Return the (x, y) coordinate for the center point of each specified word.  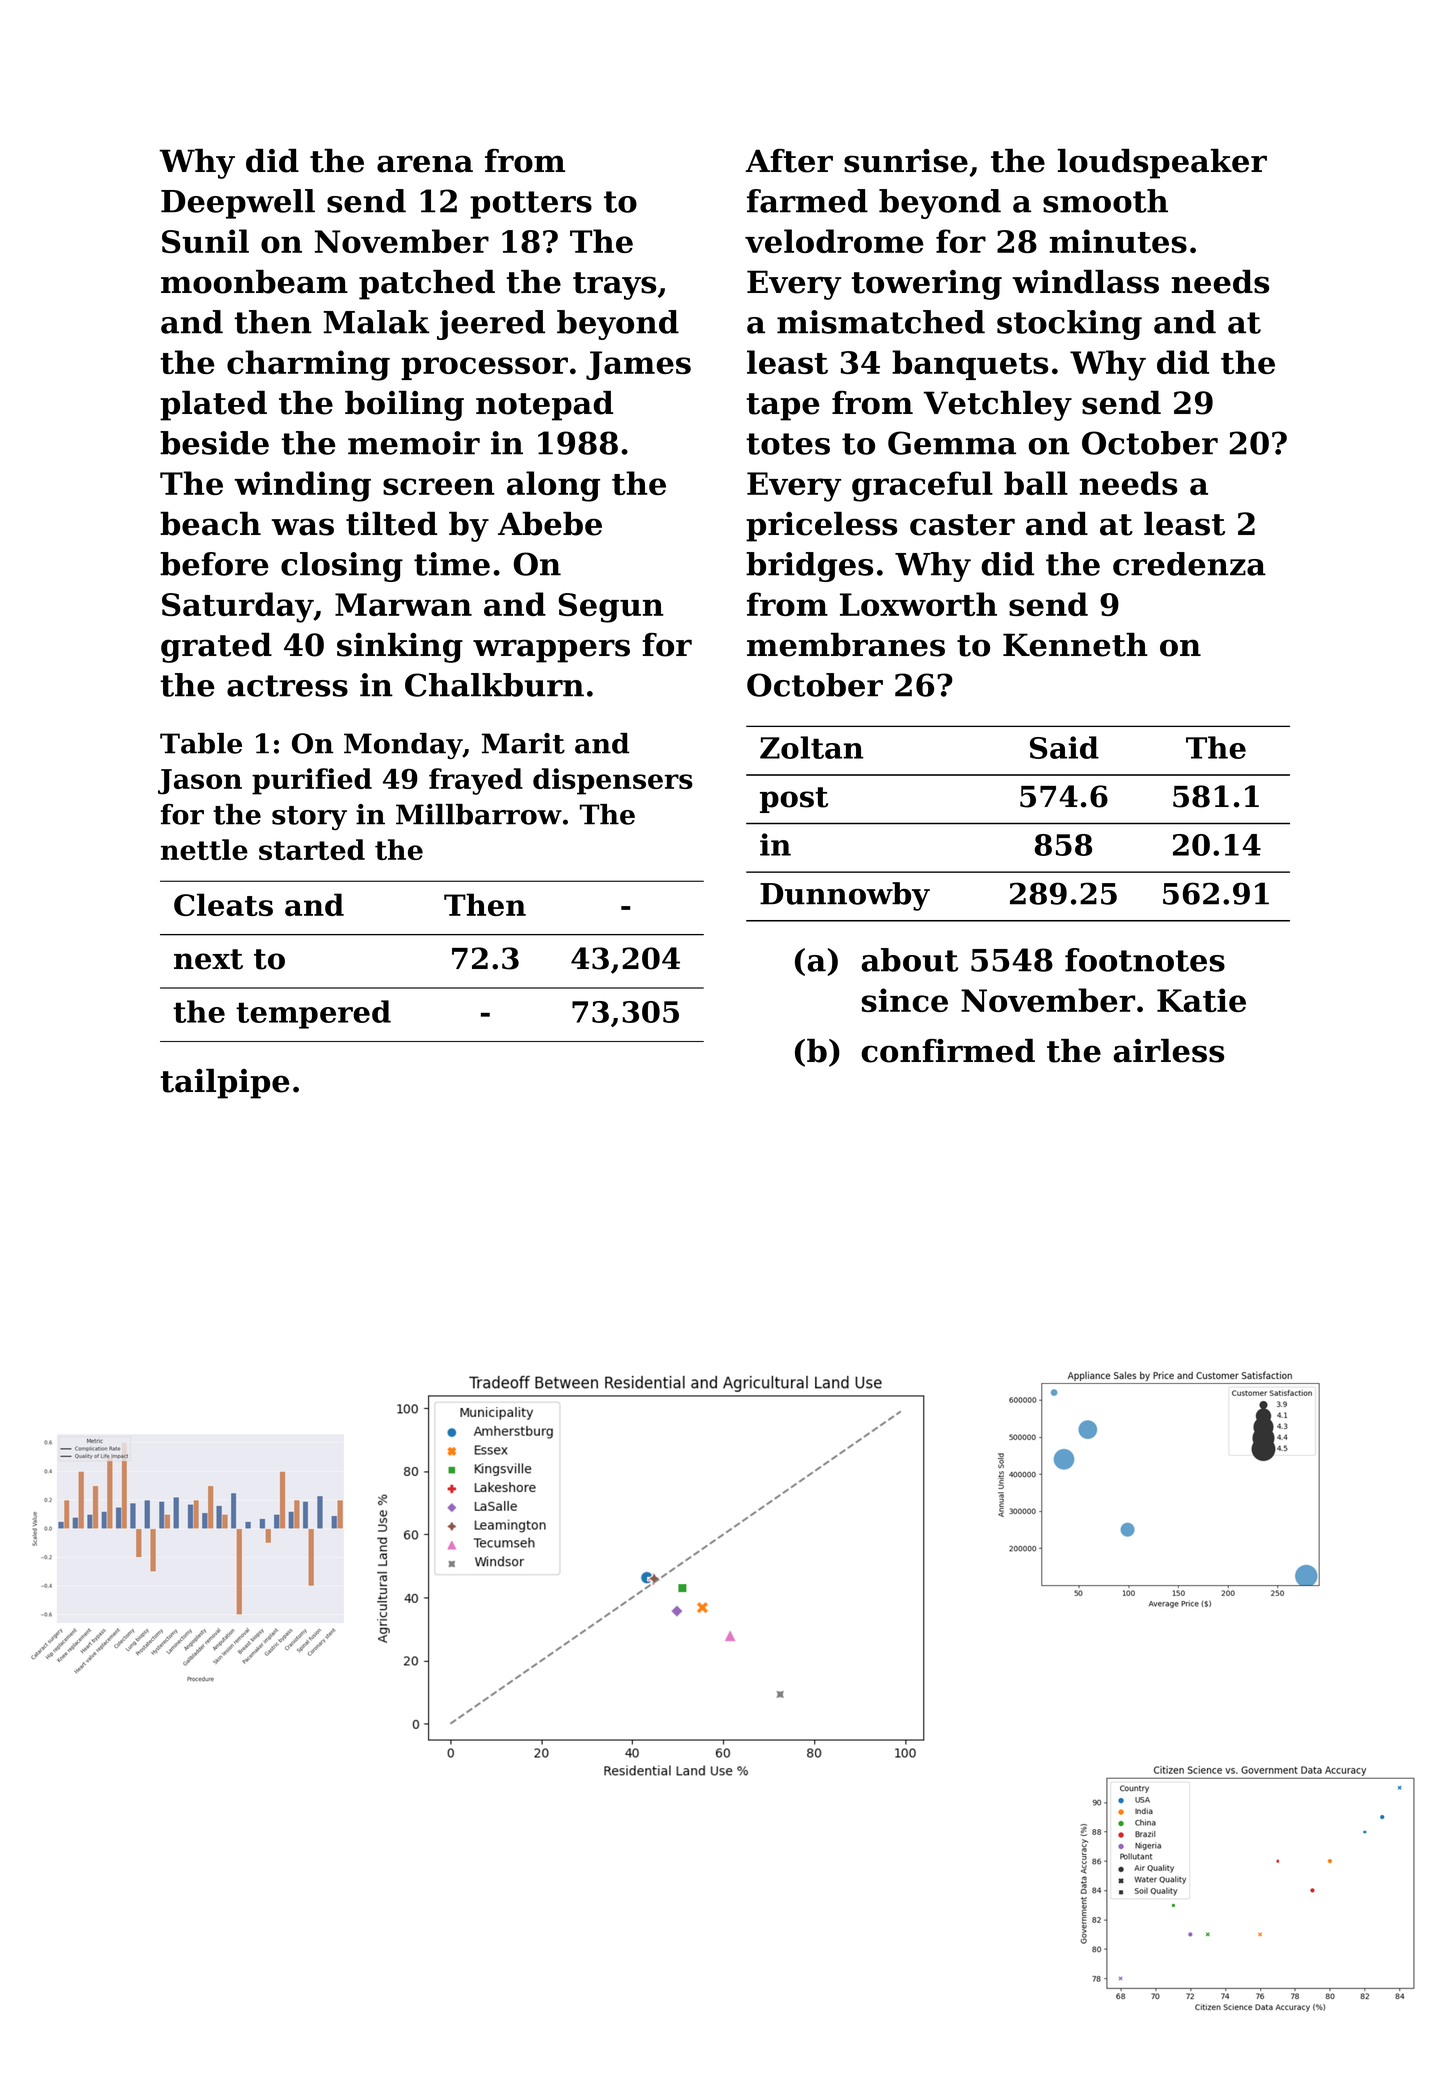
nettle (204, 849)
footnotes (1145, 960)
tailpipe (224, 1084)
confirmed (948, 1051)
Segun (611, 608)
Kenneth (1075, 645)
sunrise (906, 161)
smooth (1105, 201)
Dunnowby (845, 896)
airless (1168, 1051)
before (214, 564)
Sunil (205, 241)
